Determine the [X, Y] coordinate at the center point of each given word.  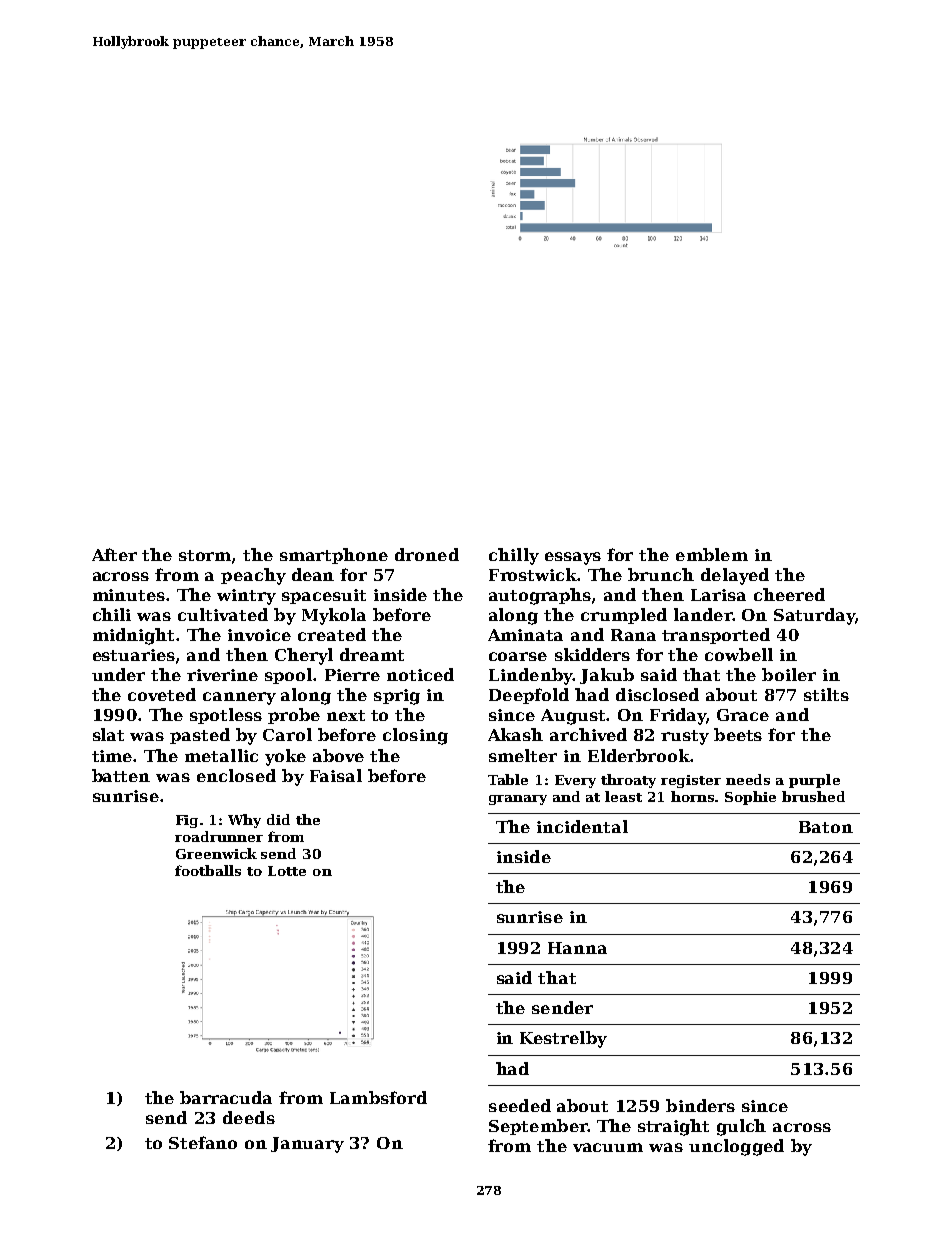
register [691, 781]
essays [573, 558]
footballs [208, 870]
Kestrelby [563, 1039]
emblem [712, 554]
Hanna [577, 948]
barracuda [226, 1097]
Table [508, 779]
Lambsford [378, 1097]
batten [121, 775]
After [114, 554]
